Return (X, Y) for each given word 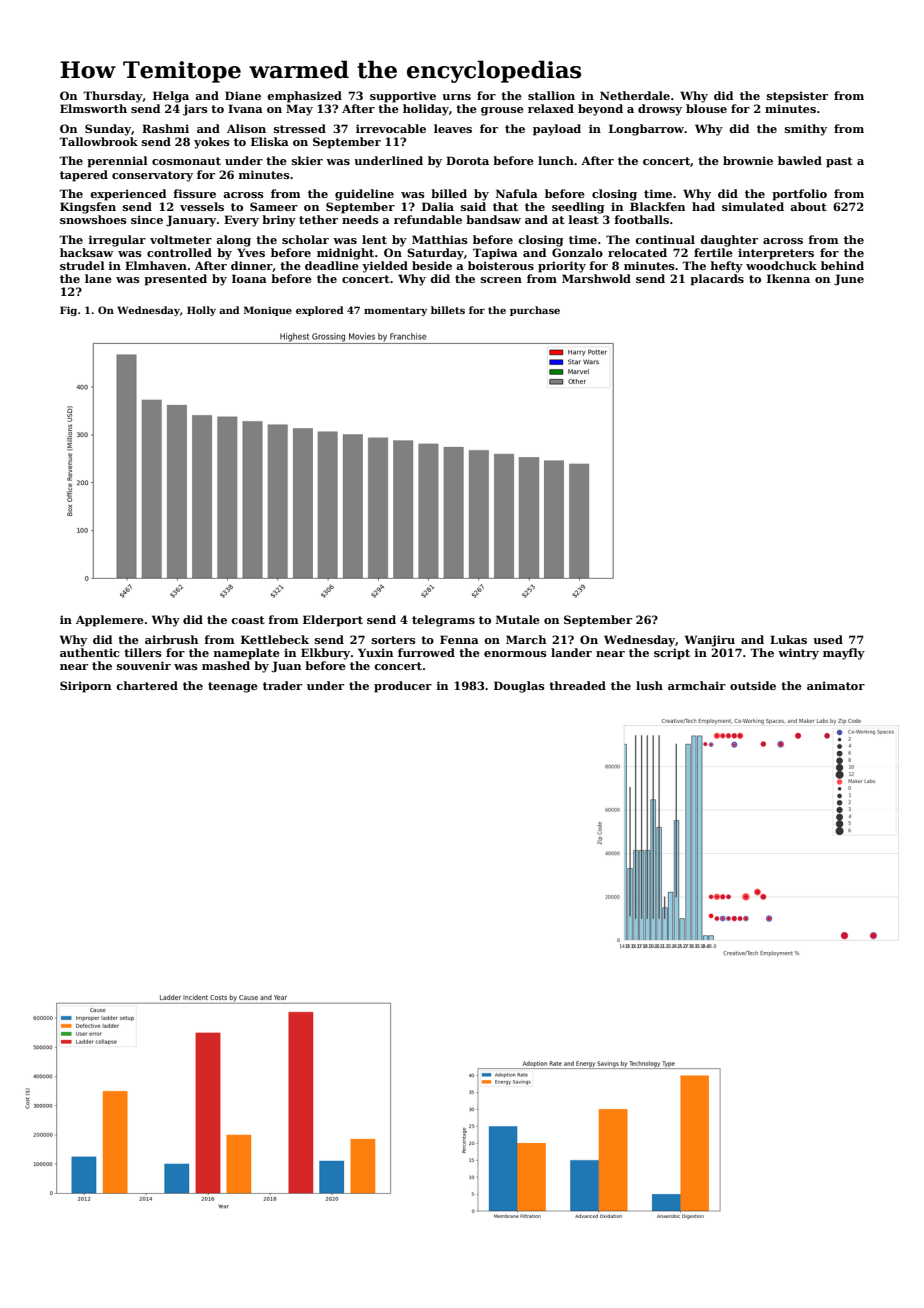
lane (98, 278)
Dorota (467, 160)
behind (842, 265)
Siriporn (85, 687)
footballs (641, 219)
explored (320, 311)
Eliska (270, 141)
